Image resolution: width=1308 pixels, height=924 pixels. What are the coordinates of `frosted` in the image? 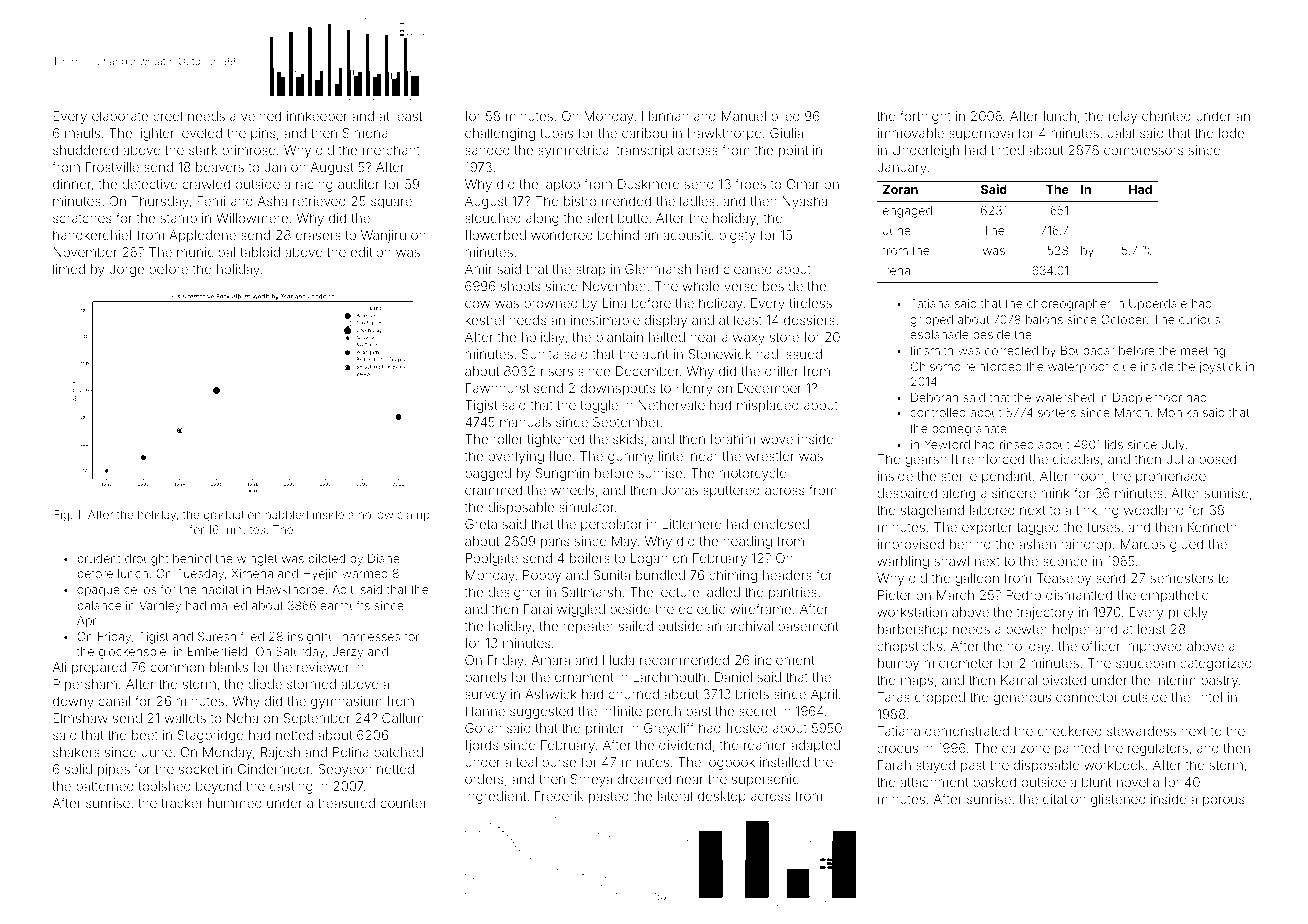 It's located at (747, 727).
